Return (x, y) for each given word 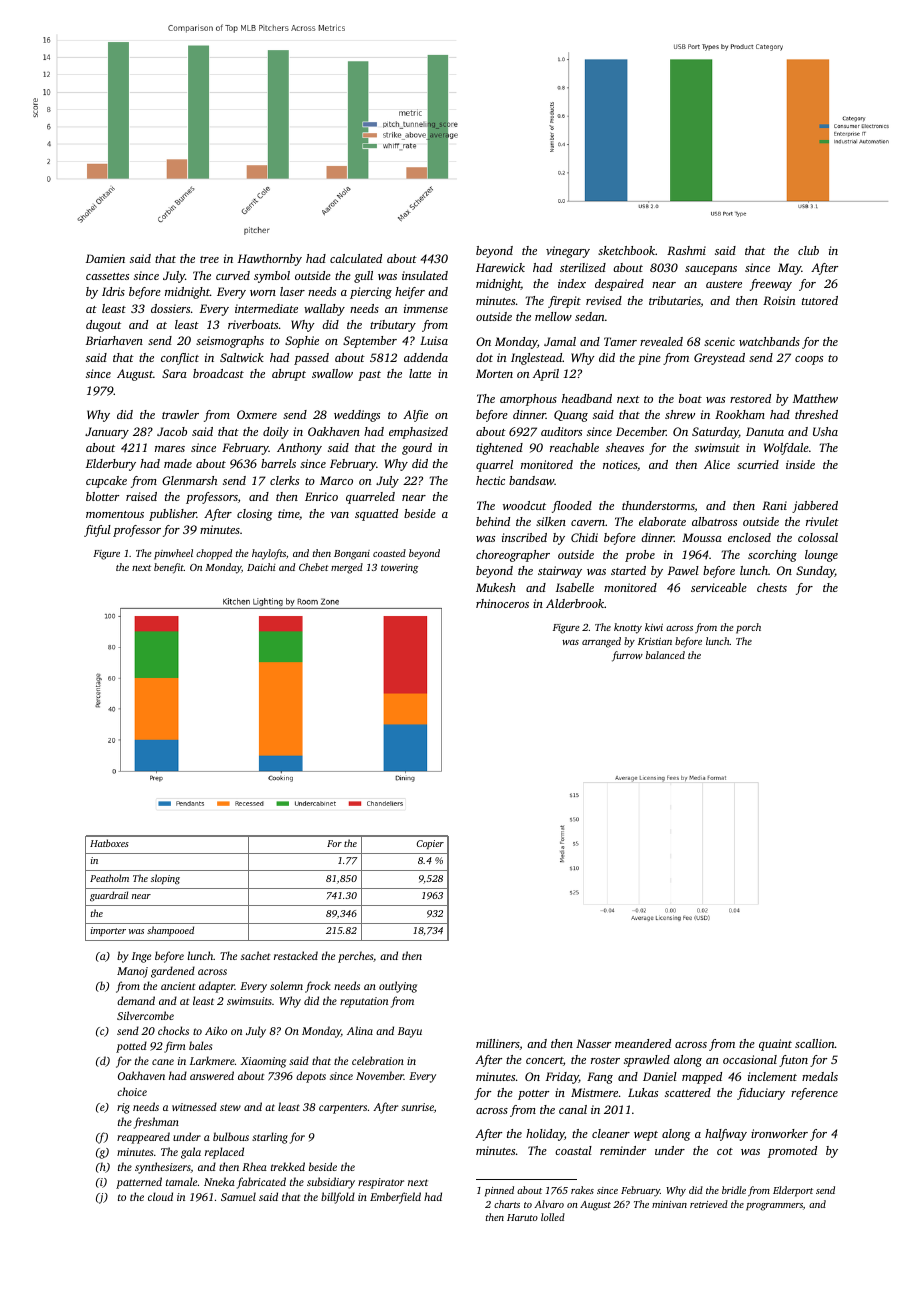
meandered (643, 1043)
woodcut (524, 505)
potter (533, 1095)
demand (136, 1000)
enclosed (749, 537)
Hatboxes (109, 843)
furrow (627, 656)
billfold (338, 1198)
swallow (332, 373)
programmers (774, 1207)
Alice (717, 464)
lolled (553, 1217)
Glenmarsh (189, 480)
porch (748, 628)
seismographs (230, 342)
